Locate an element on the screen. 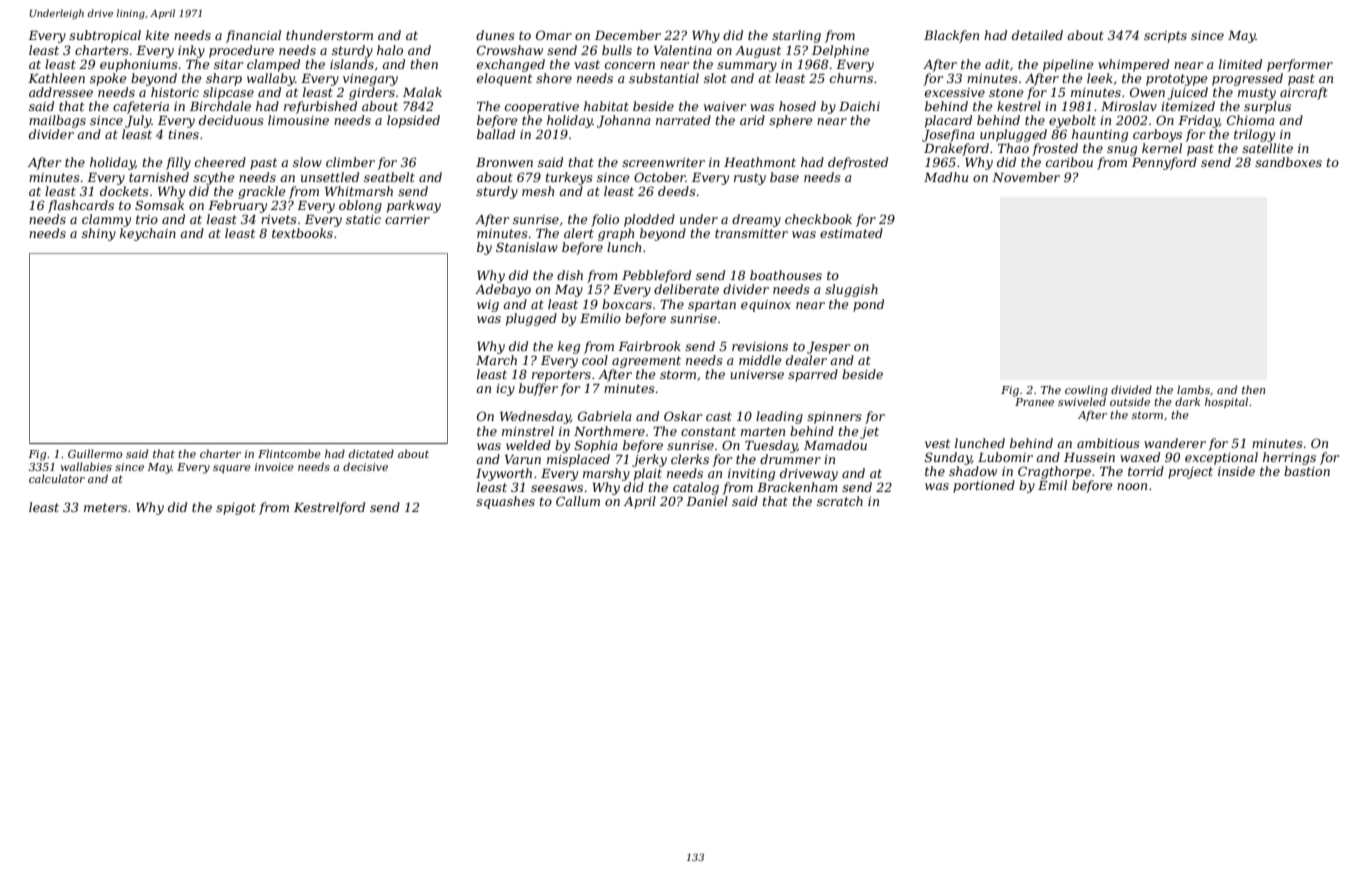 Image resolution: width=1372 pixels, height=887 pixels. cast is located at coordinates (719, 416).
